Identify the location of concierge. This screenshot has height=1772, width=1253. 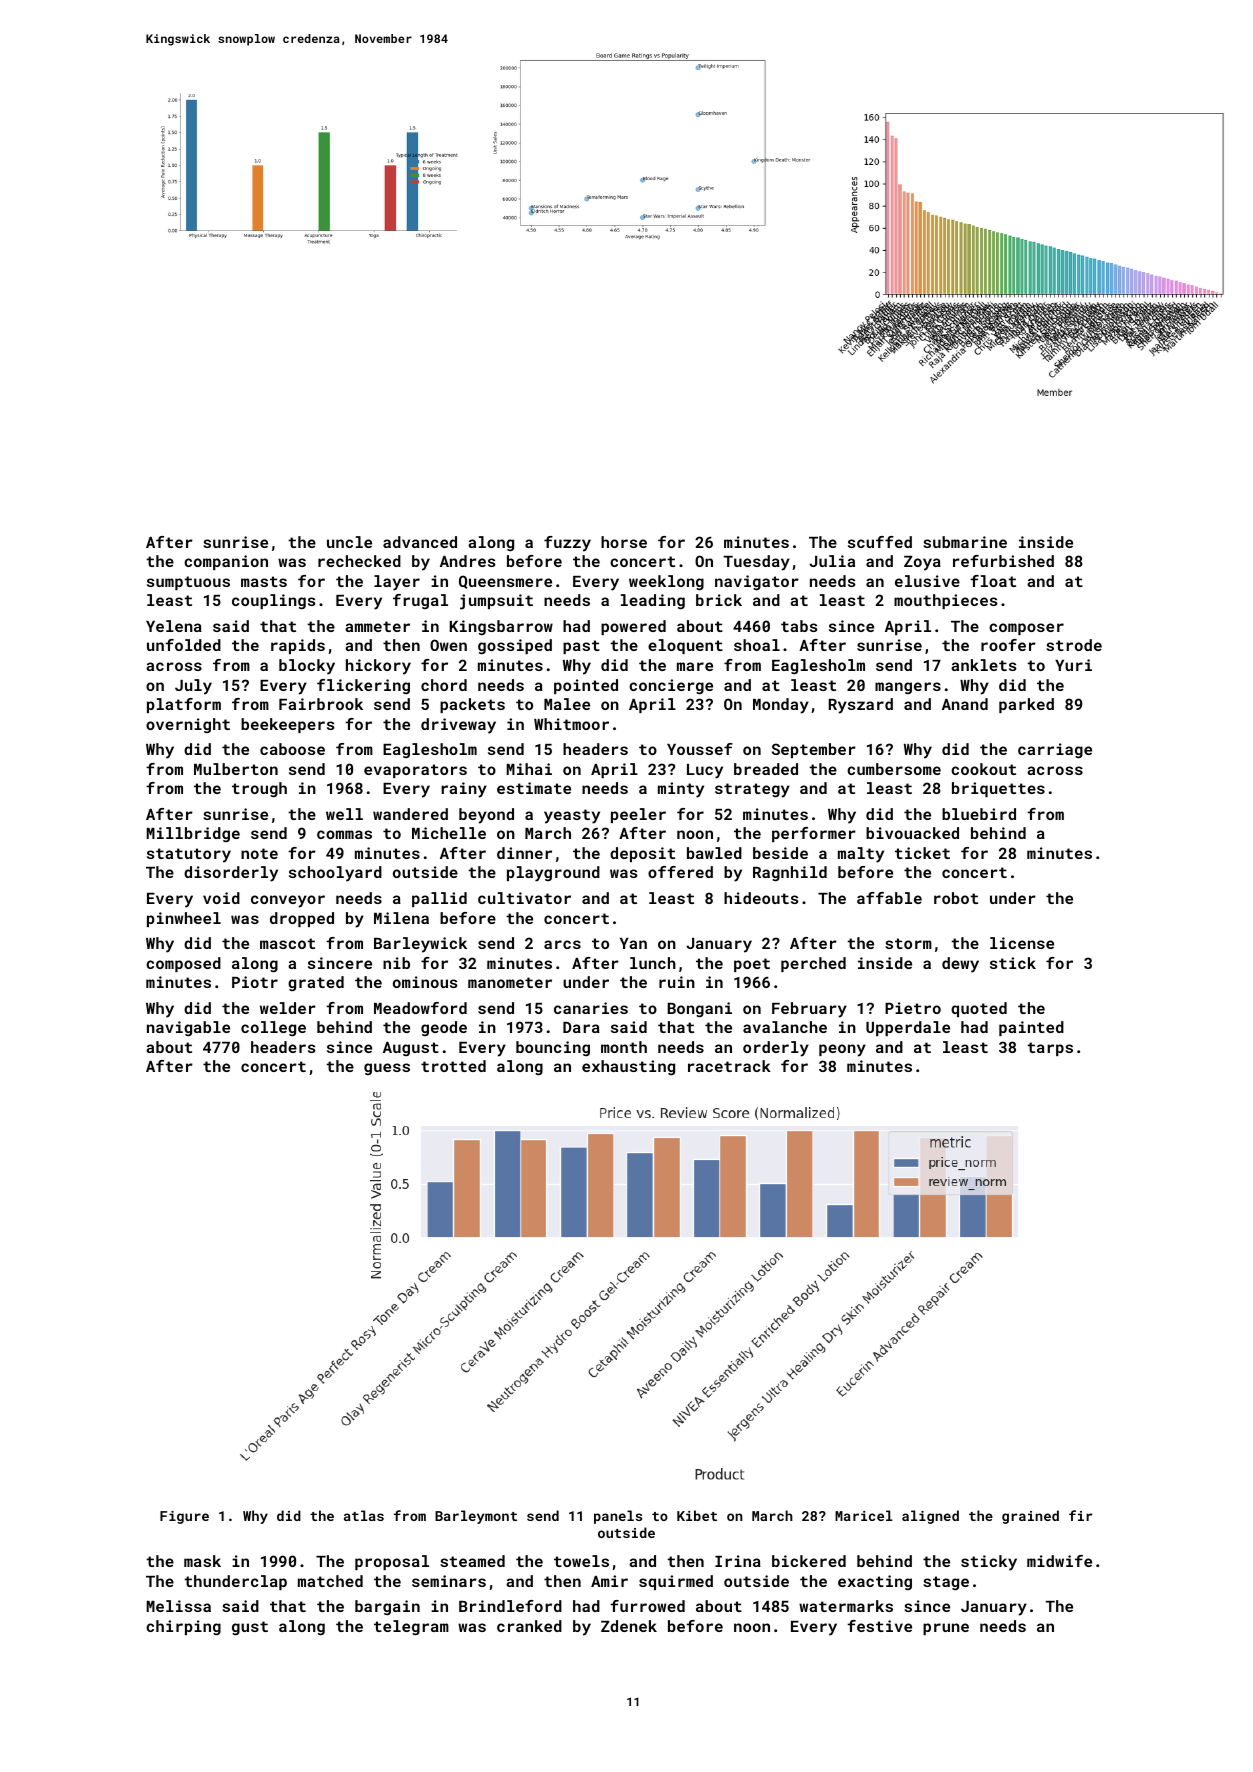
(671, 687).
